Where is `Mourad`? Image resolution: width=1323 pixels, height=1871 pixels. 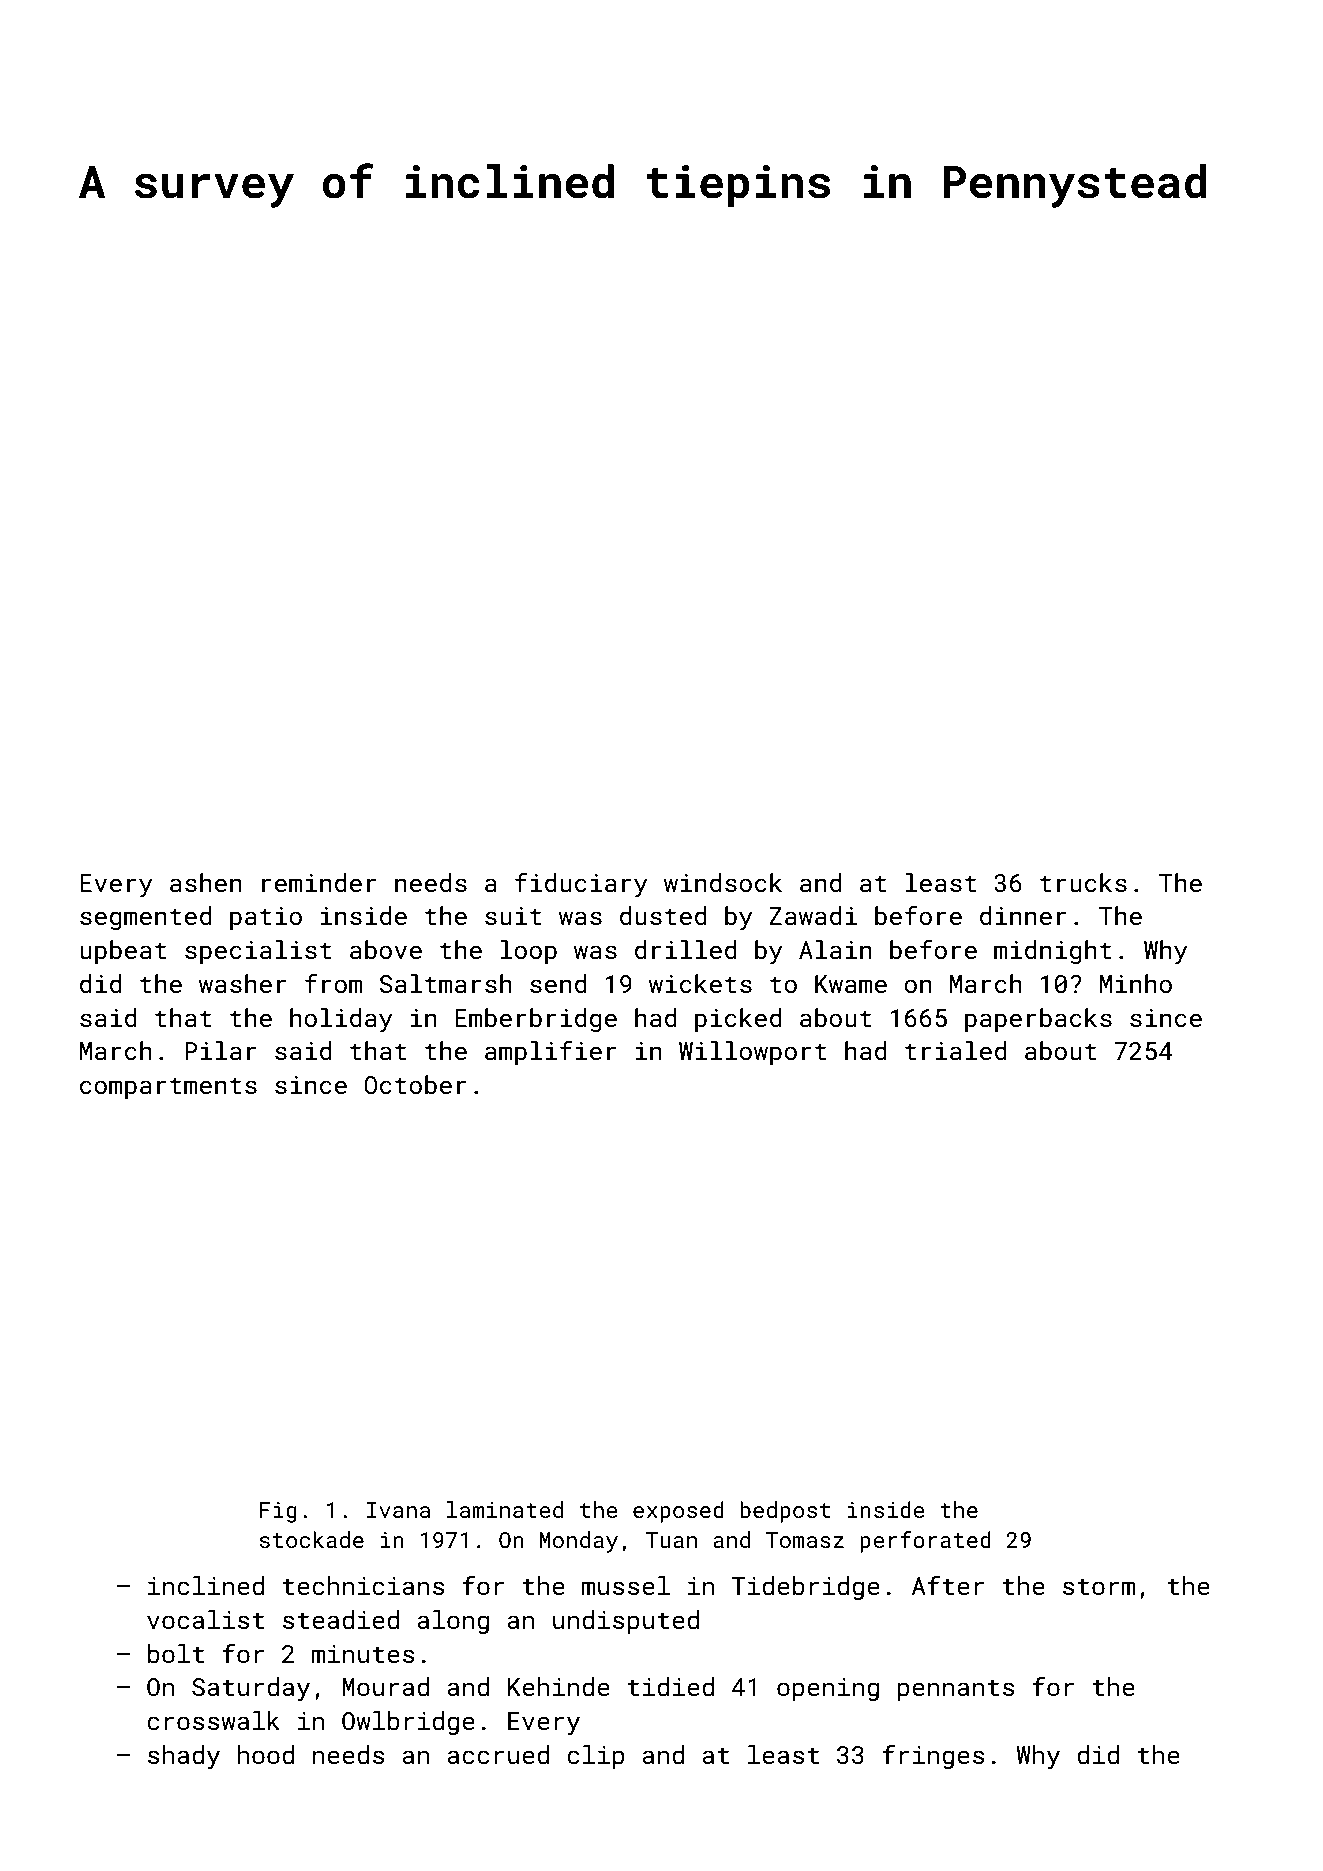 Mourad is located at coordinates (385, 1686).
